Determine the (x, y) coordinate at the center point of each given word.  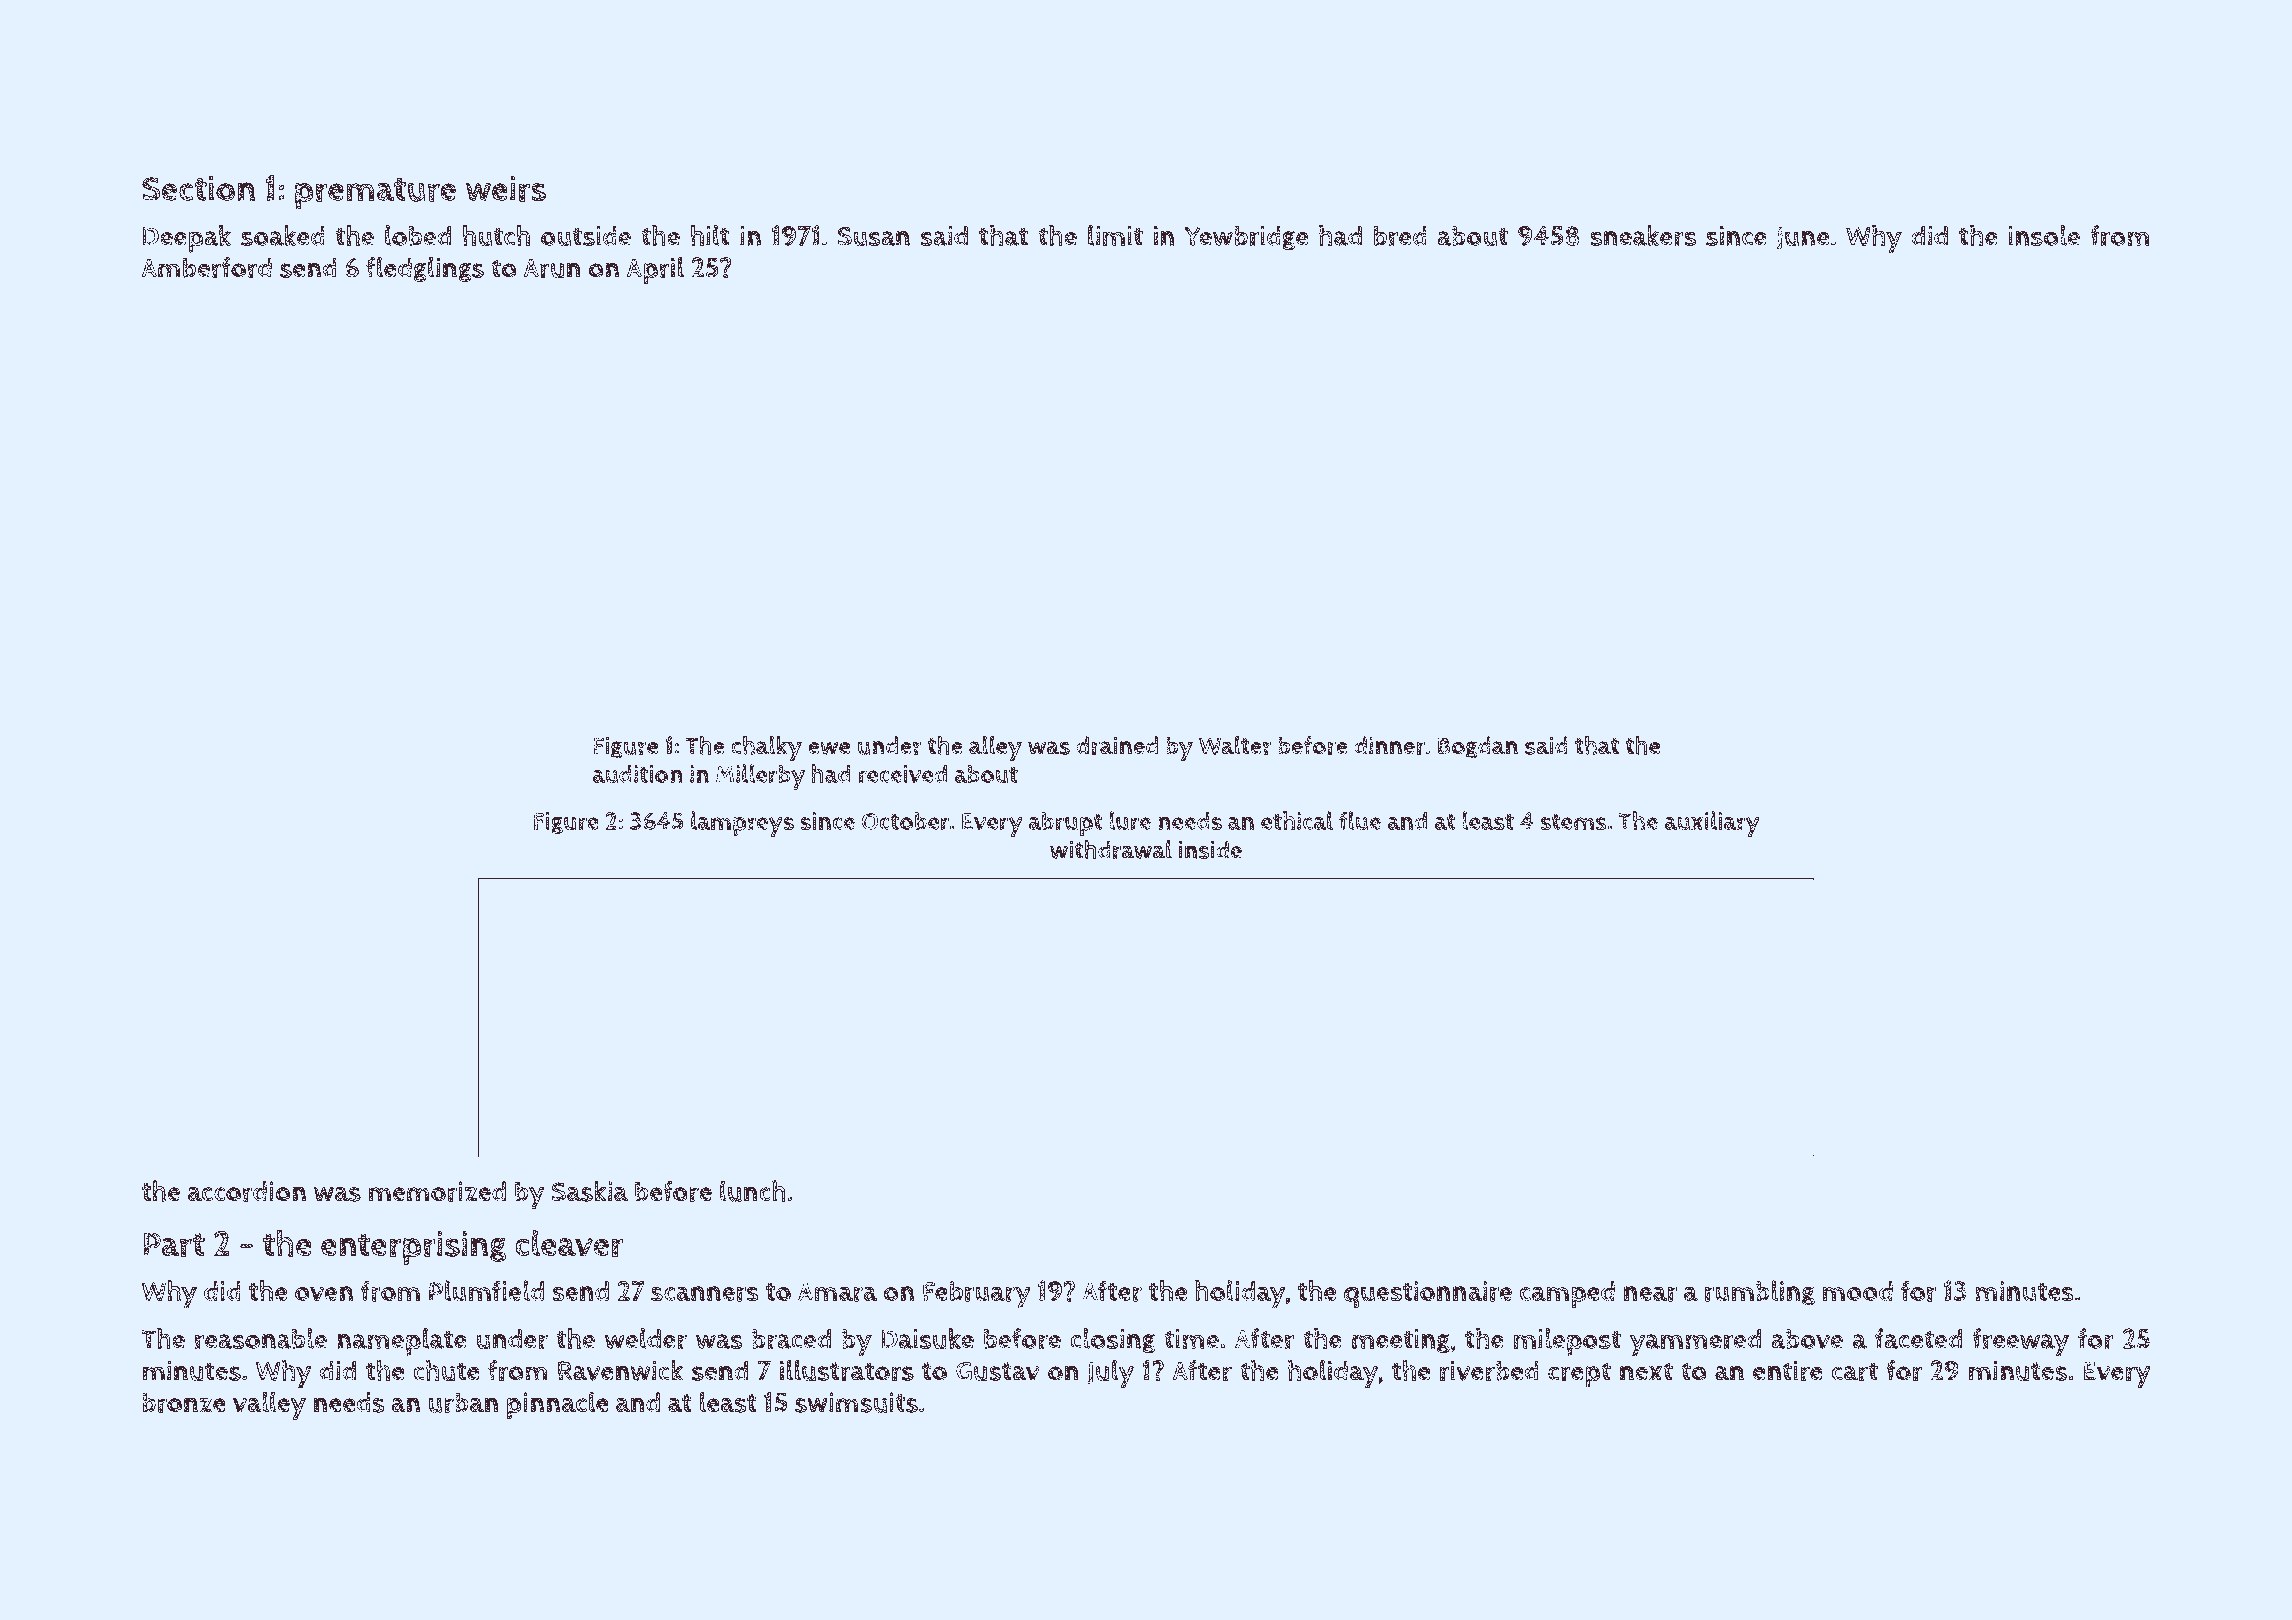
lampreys (742, 824)
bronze (184, 1402)
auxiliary (1712, 824)
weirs (506, 189)
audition (637, 774)
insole (2044, 235)
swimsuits (856, 1402)
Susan (873, 237)
